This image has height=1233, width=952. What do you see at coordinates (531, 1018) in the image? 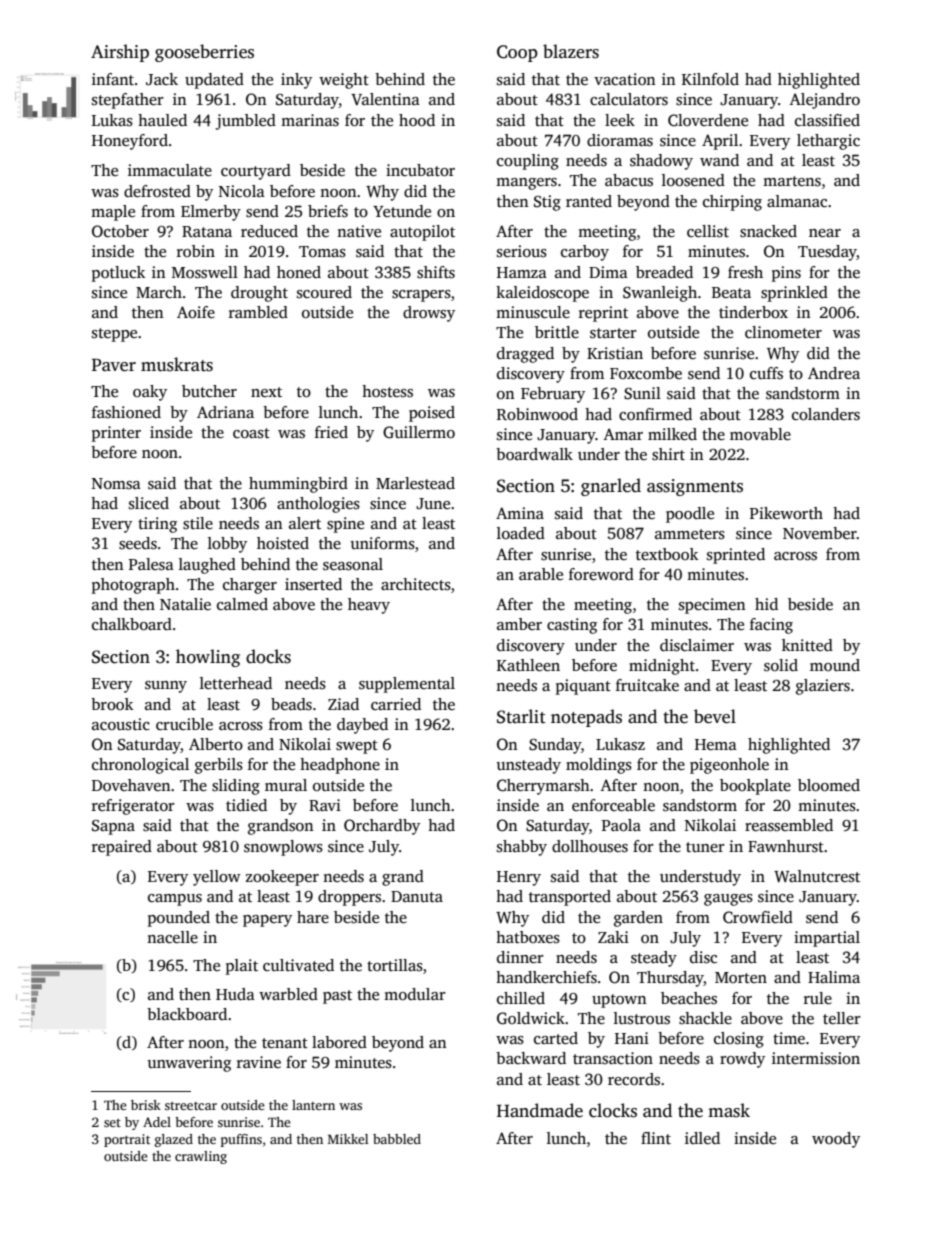
I see `Goldwick` at bounding box center [531, 1018].
